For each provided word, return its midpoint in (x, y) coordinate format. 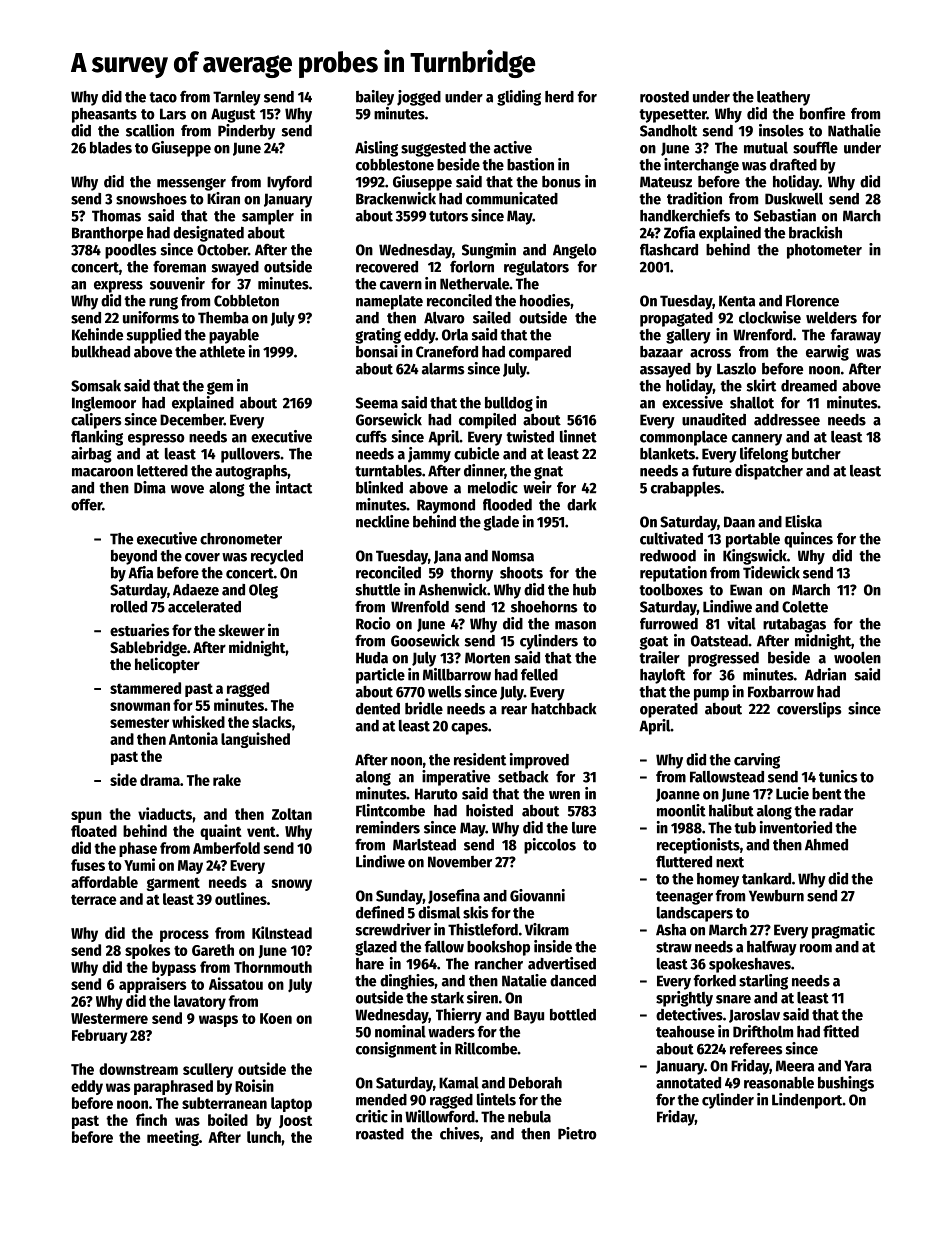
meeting (173, 1138)
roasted (380, 1134)
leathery (783, 98)
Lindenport (807, 1101)
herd (559, 97)
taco (163, 97)
